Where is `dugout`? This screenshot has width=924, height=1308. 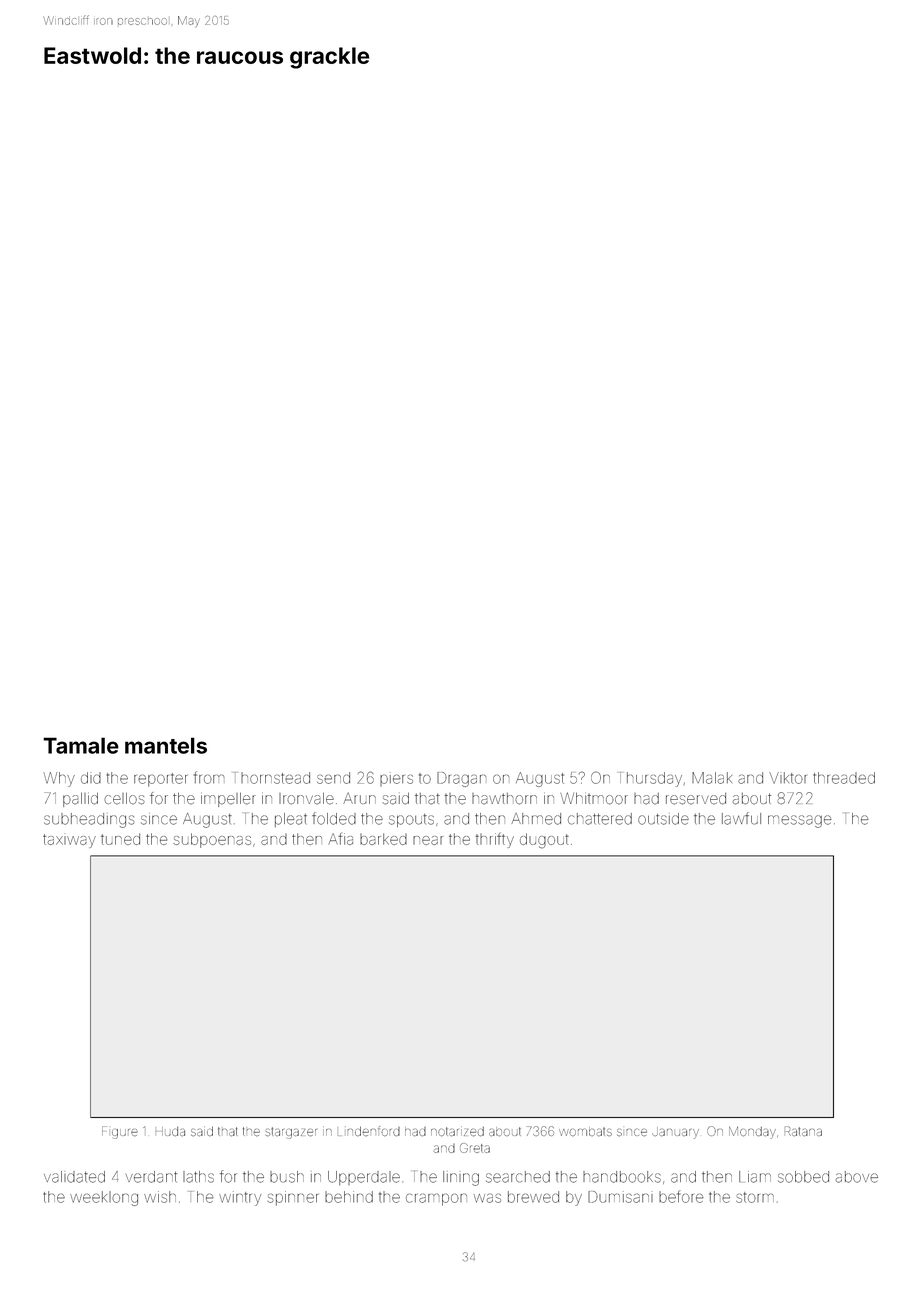
dugout is located at coordinates (544, 841).
